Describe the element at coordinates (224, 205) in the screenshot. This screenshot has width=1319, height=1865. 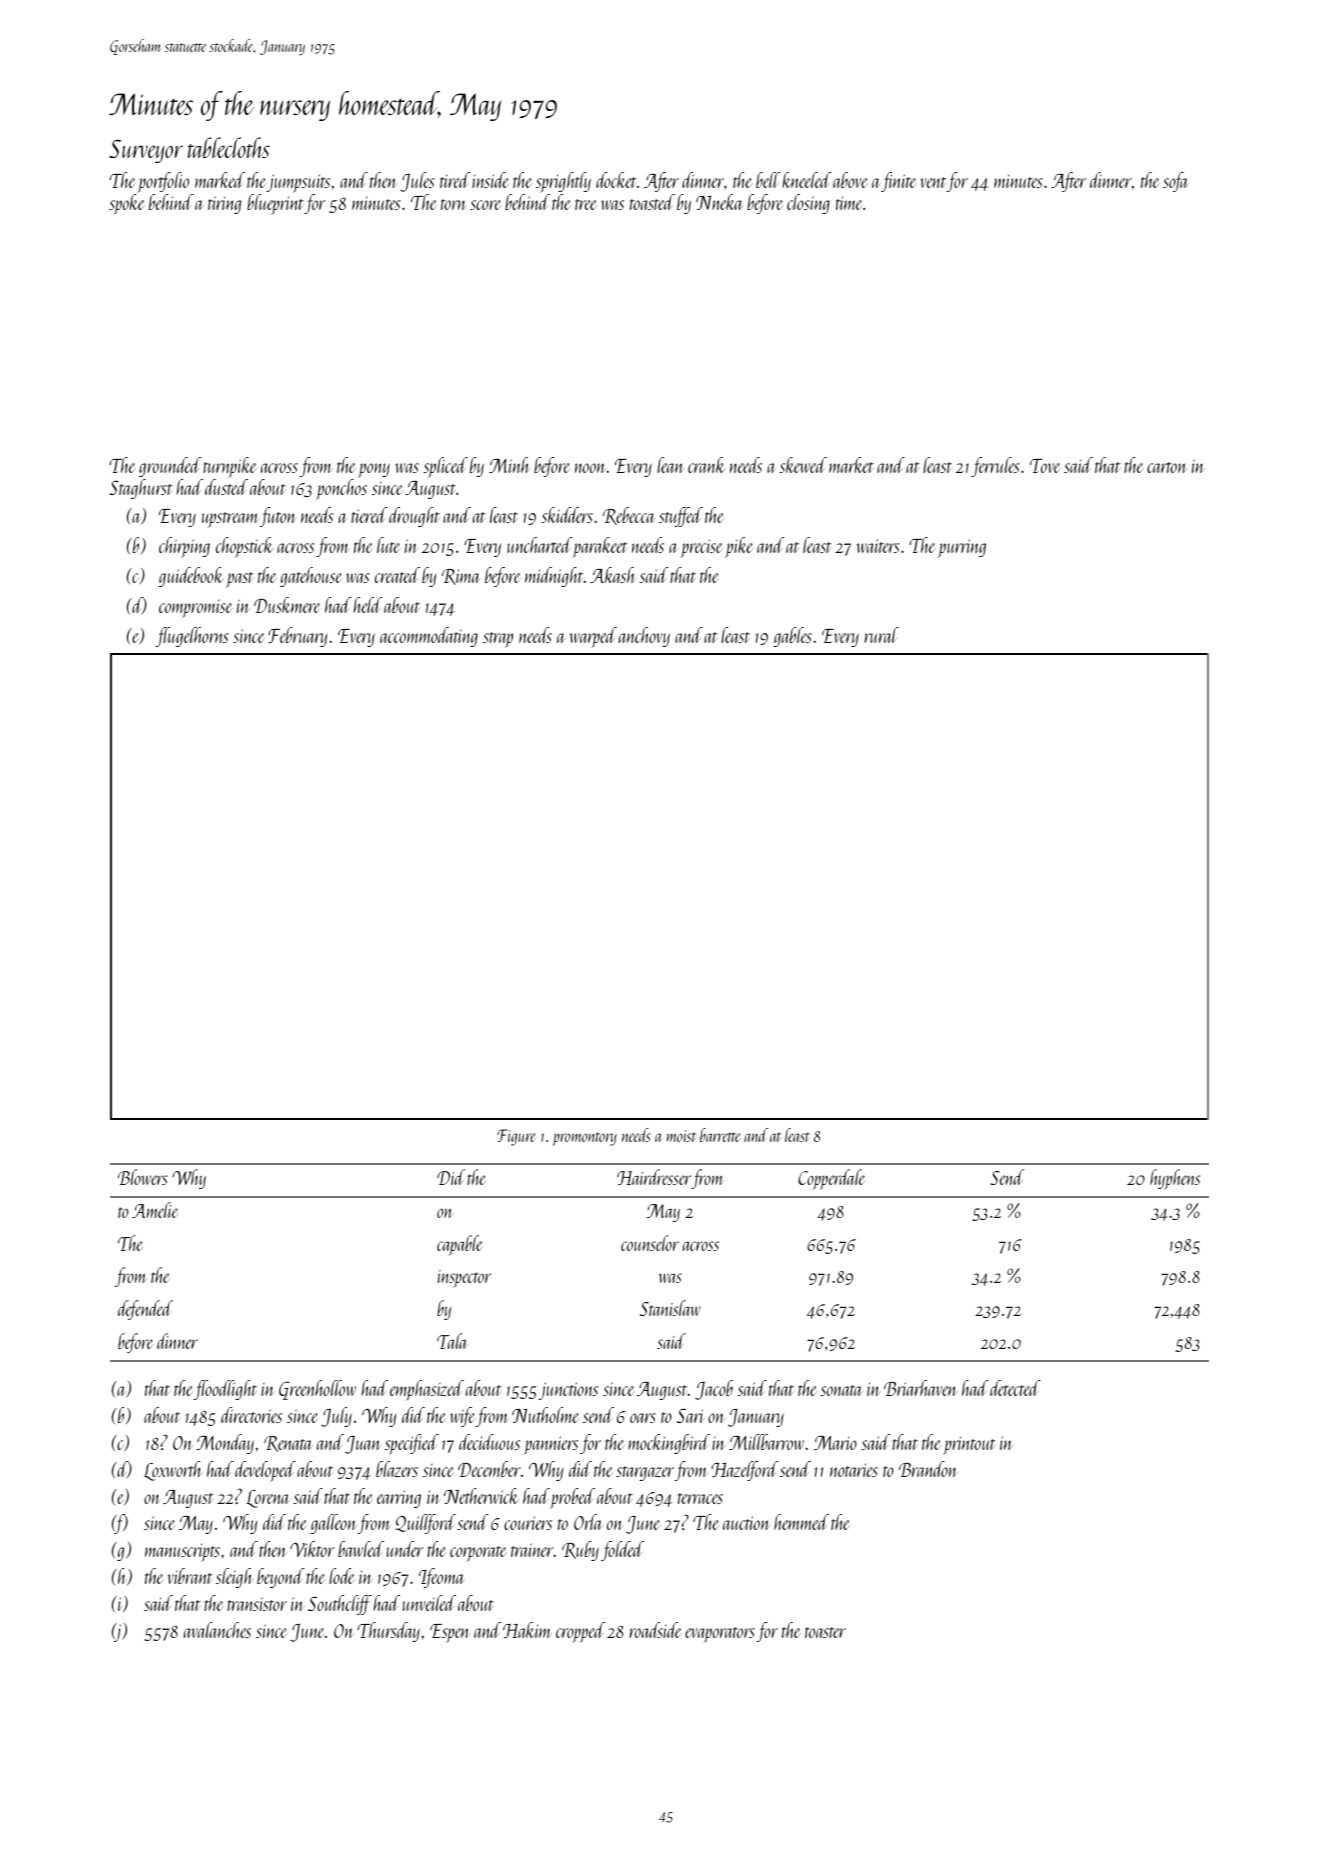
I see `tiring` at that location.
